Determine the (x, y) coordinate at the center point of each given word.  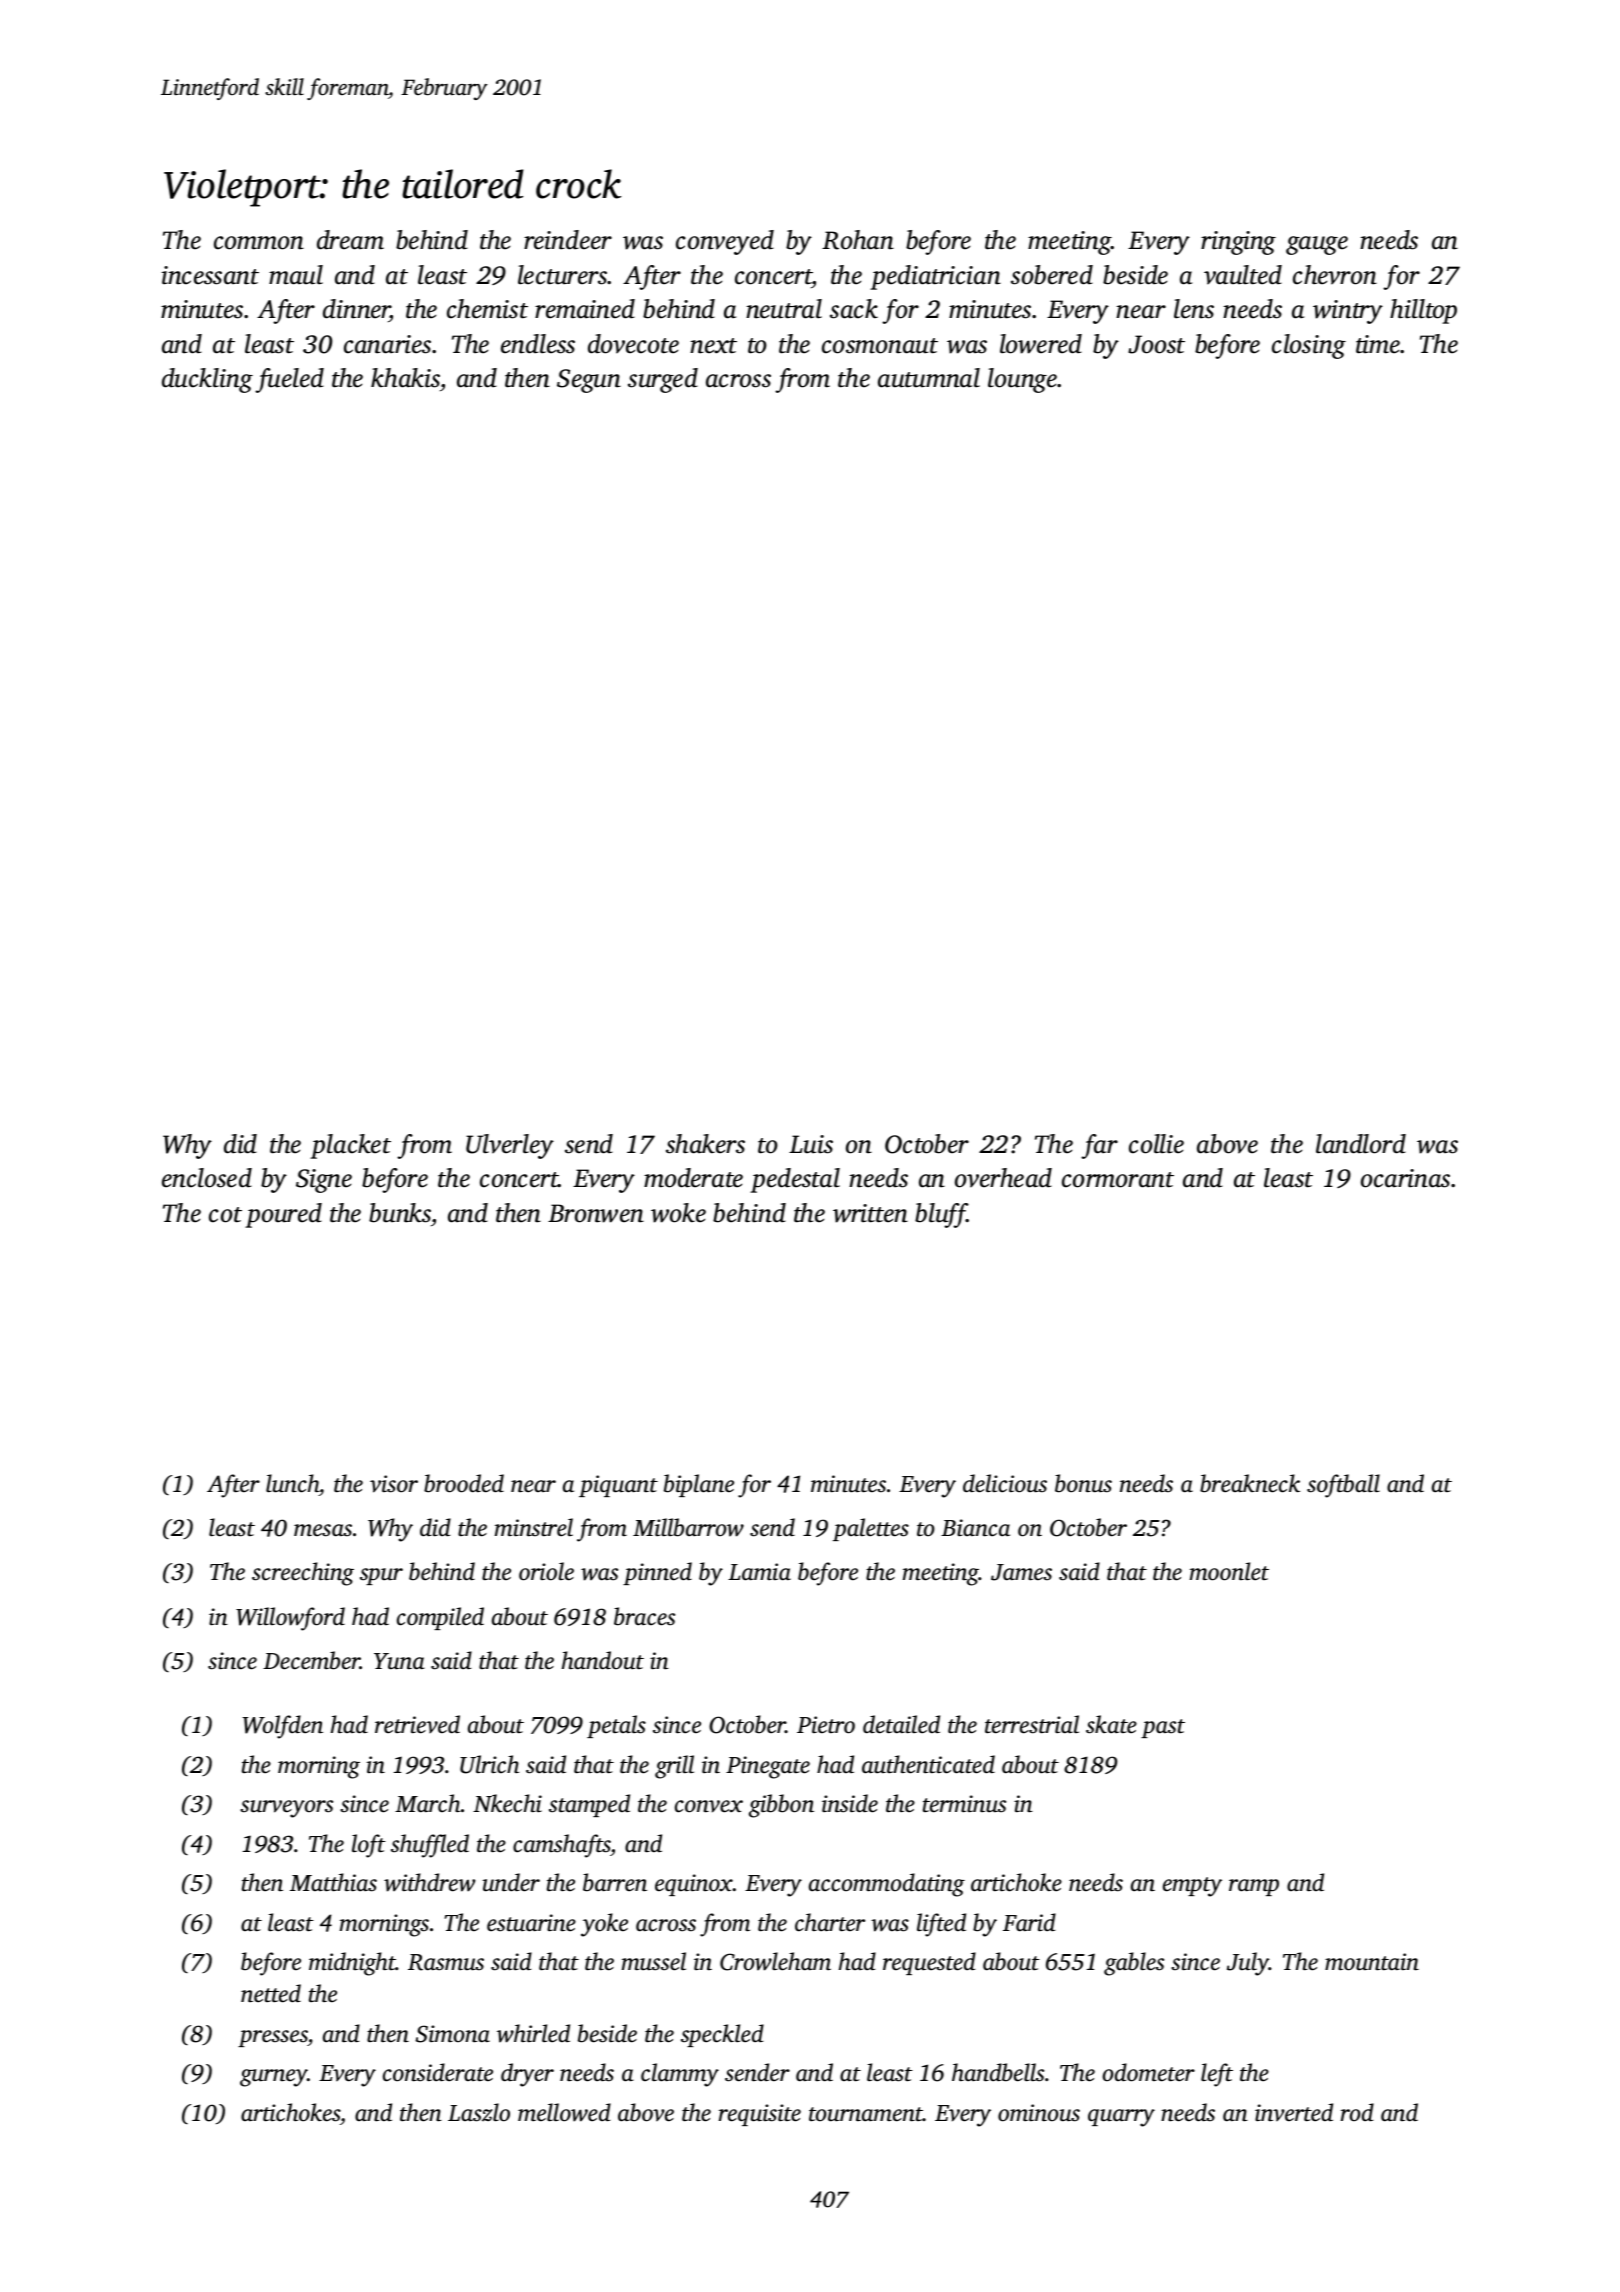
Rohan (858, 240)
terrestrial (1032, 1724)
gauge (1317, 245)
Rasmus (446, 1962)
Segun (589, 381)
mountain (1372, 1962)
